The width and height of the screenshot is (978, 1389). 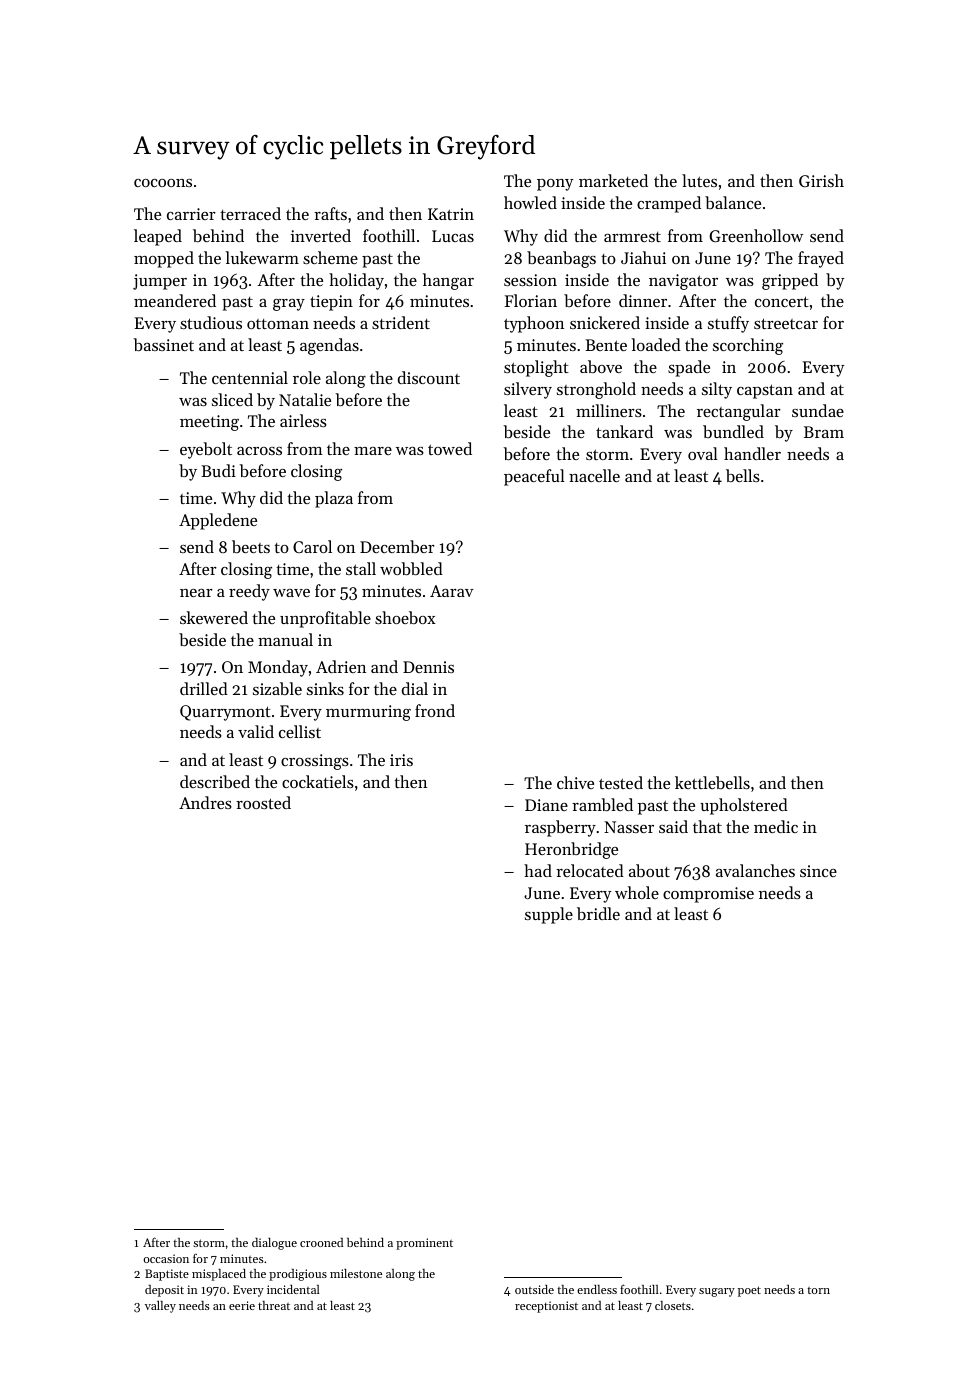 What do you see at coordinates (818, 1290) in the screenshot?
I see `torn` at bounding box center [818, 1290].
